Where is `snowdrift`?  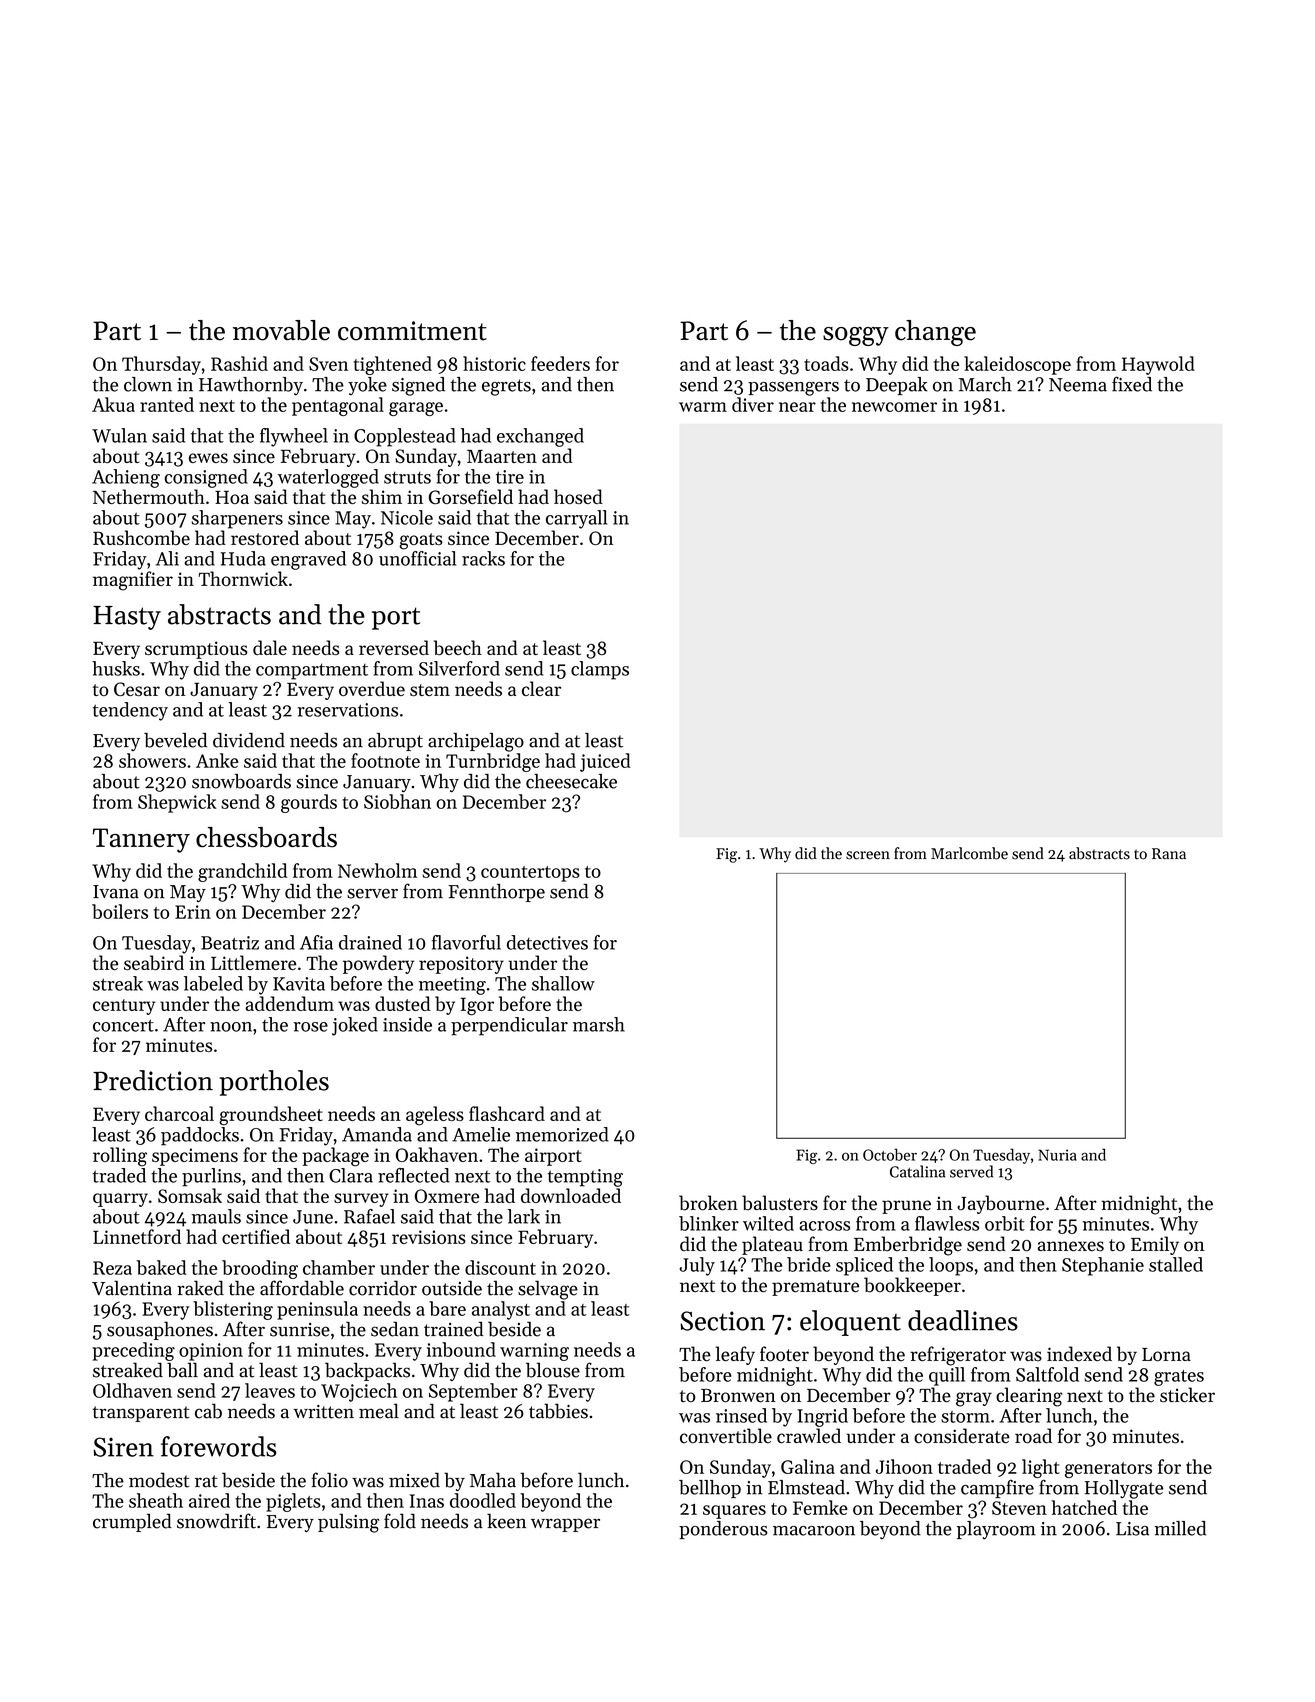
snowdrift is located at coordinates (216, 1521).
